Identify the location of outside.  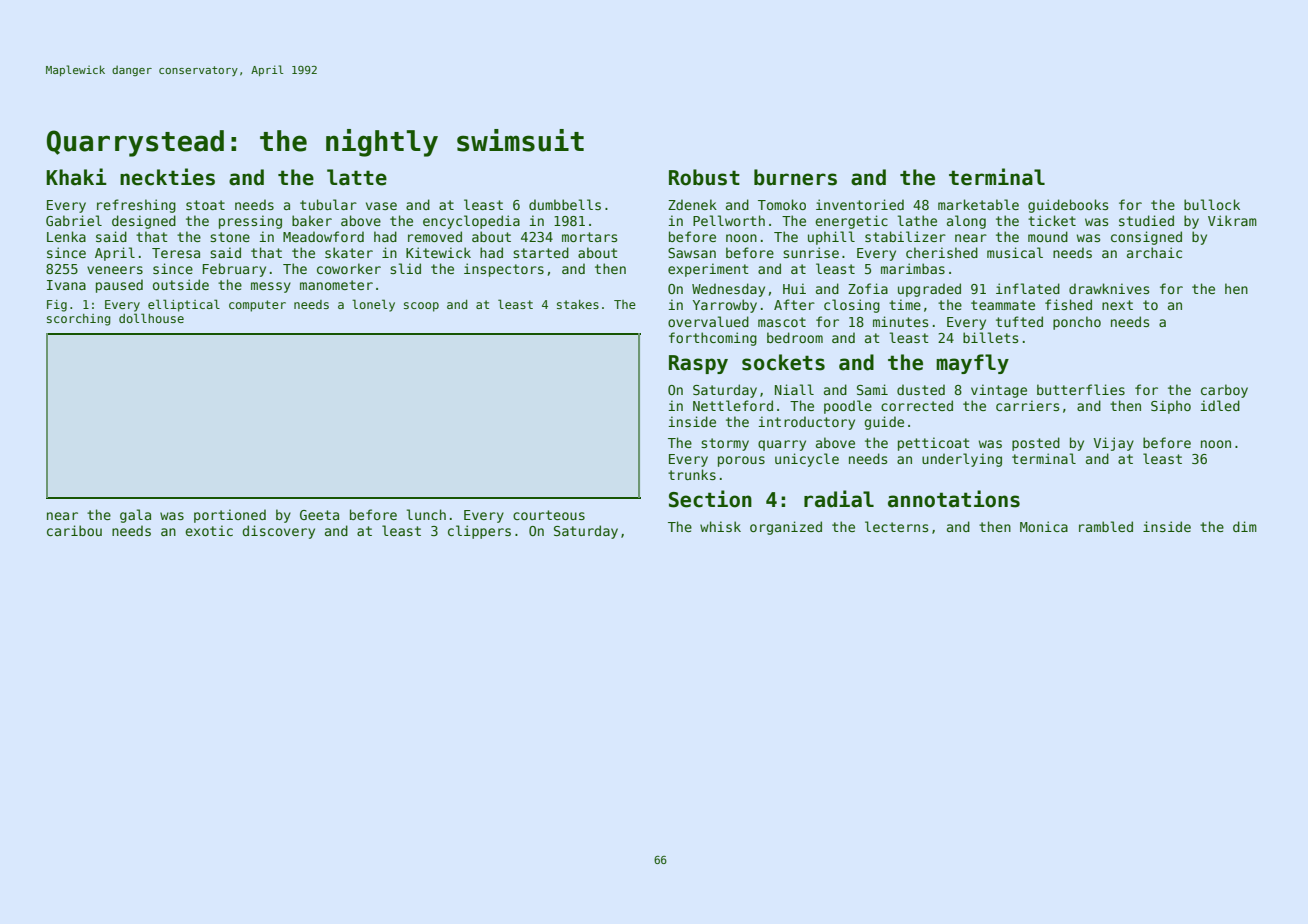
(181, 284).
